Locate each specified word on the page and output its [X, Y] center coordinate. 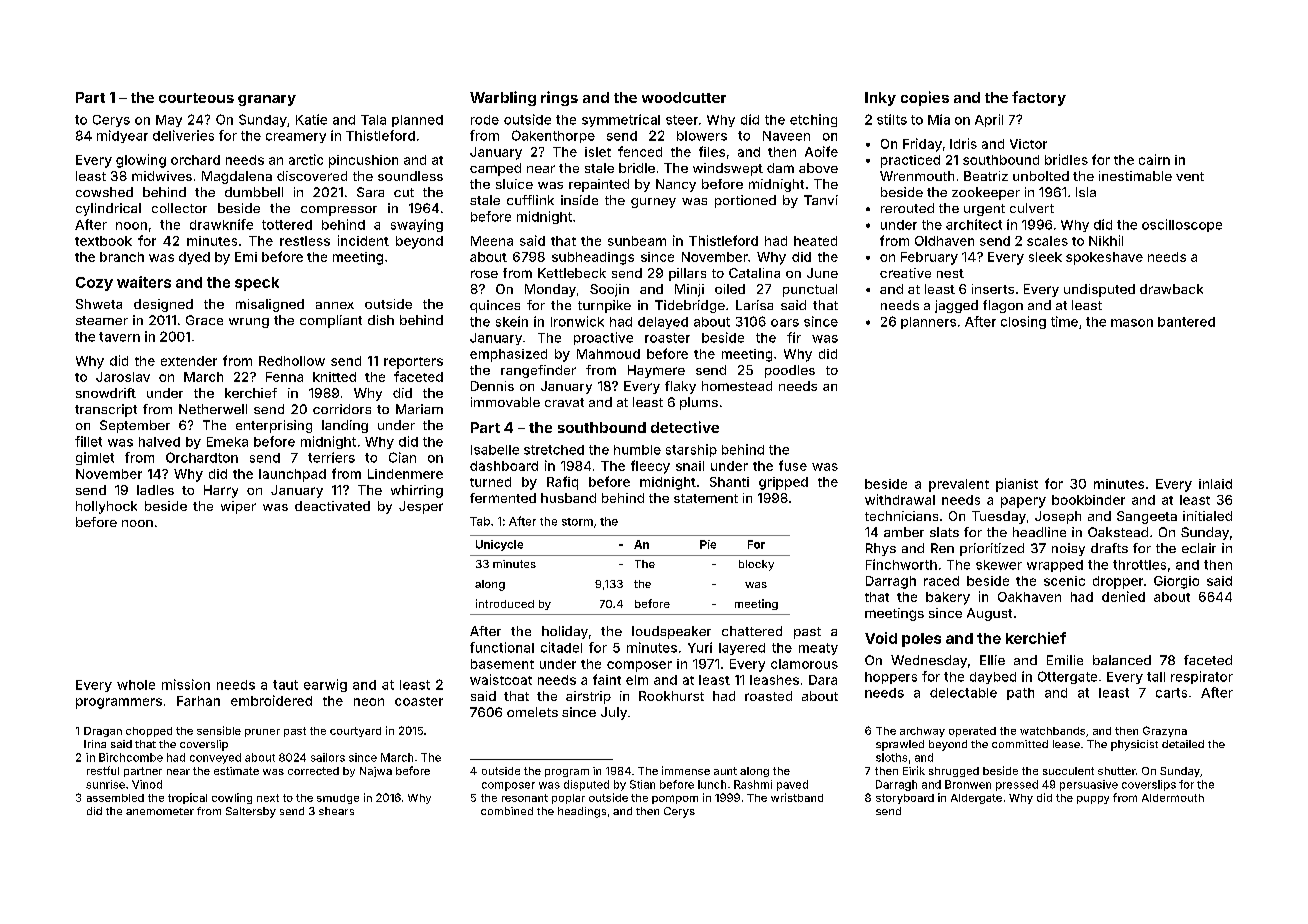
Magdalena [237, 177]
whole [136, 685]
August [989, 614]
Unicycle [499, 545]
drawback [1171, 289]
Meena [492, 241]
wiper [238, 507]
